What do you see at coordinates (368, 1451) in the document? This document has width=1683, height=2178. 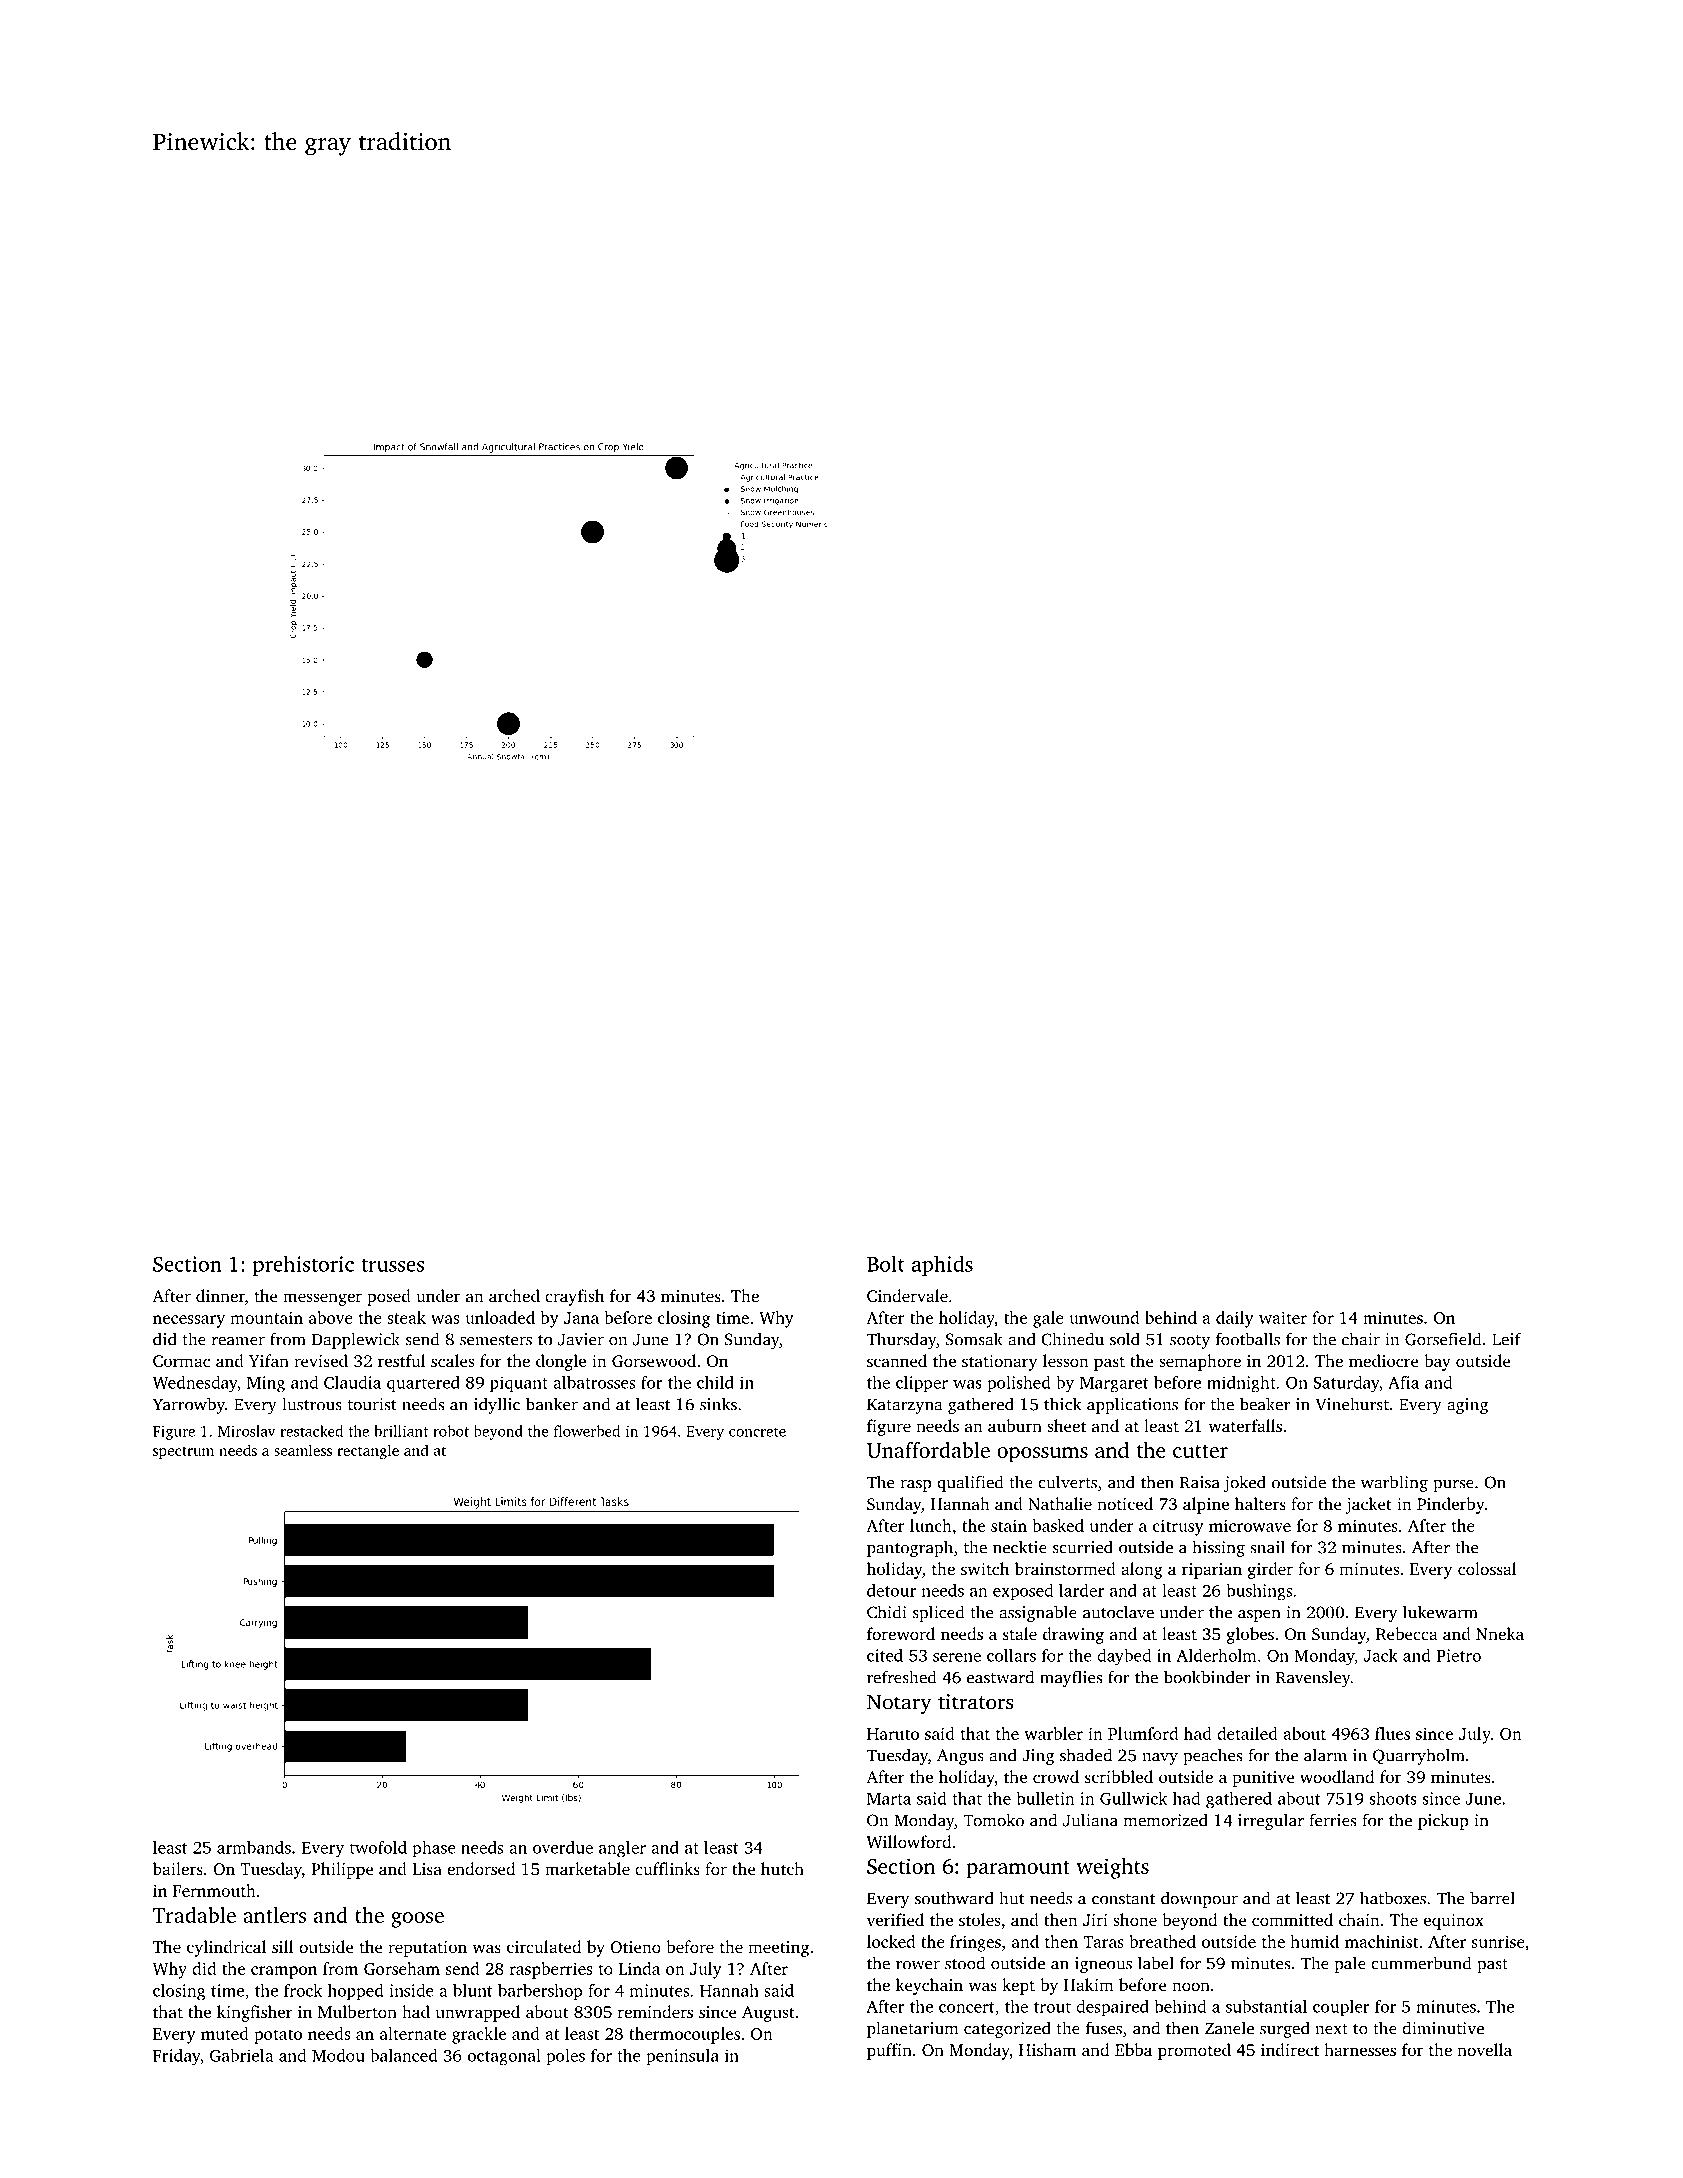 I see `rectangle` at bounding box center [368, 1451].
